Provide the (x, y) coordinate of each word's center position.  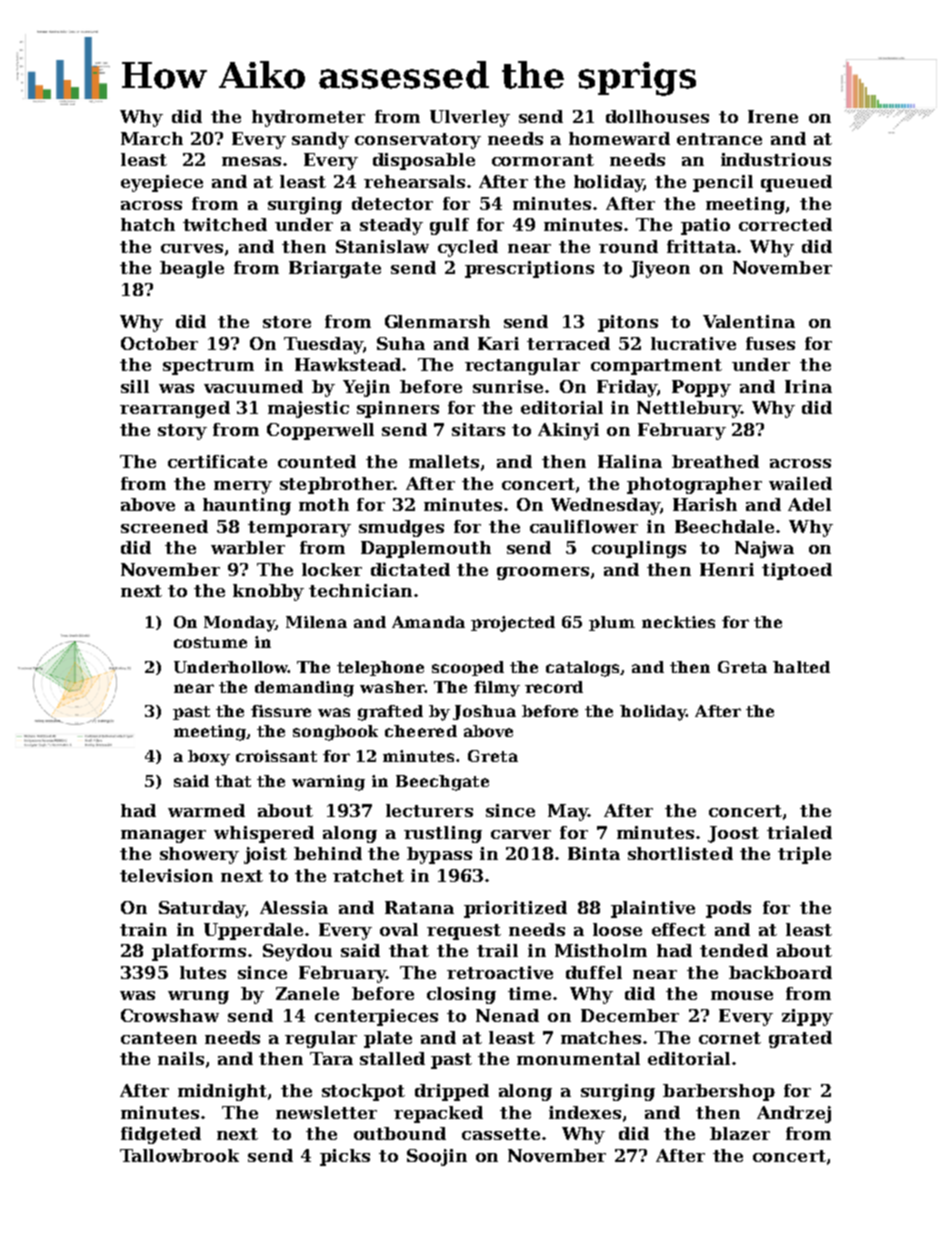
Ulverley (470, 118)
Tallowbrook (179, 1155)
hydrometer (308, 118)
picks (345, 1157)
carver (521, 834)
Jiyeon (660, 269)
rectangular (522, 366)
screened (164, 526)
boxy (209, 758)
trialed (799, 832)
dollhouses (657, 116)
